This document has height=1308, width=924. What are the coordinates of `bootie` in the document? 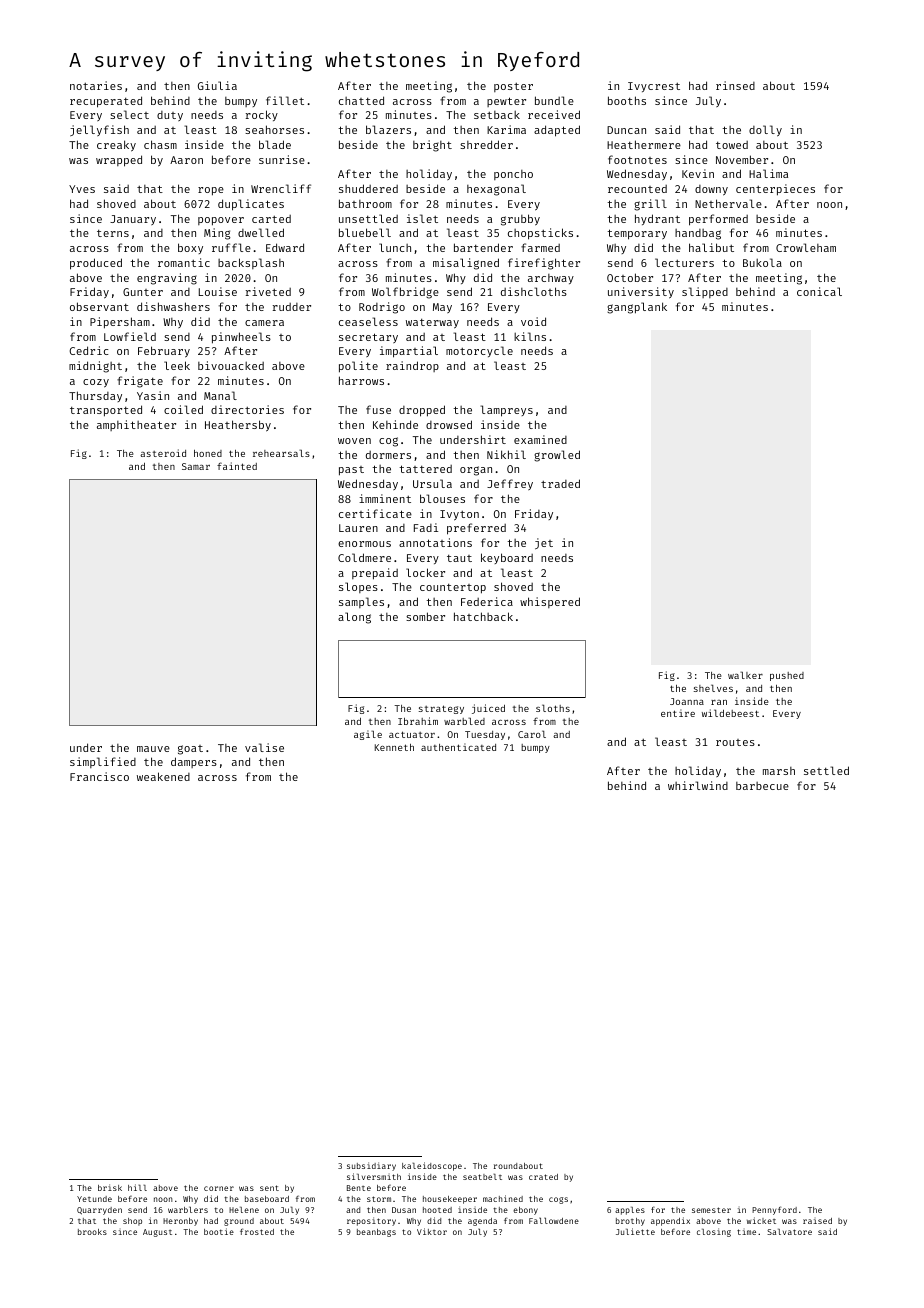 It's located at (219, 1231).
